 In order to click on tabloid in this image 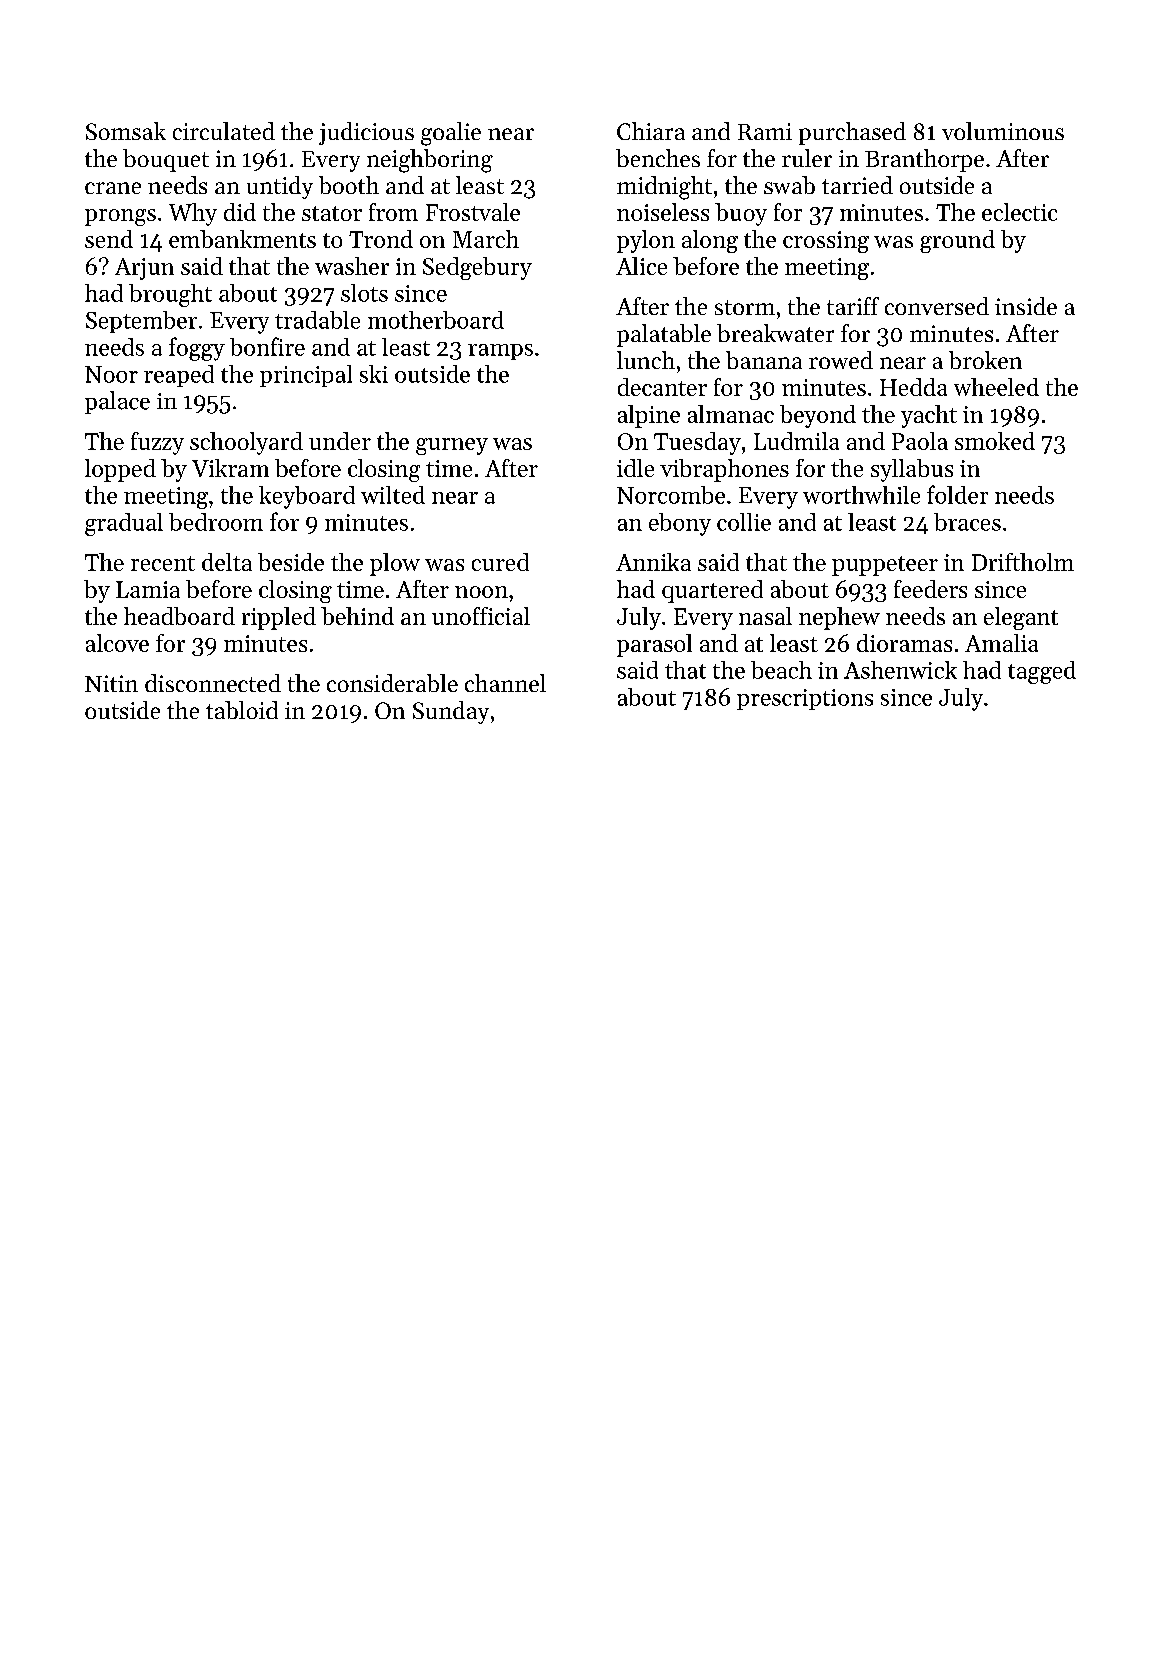, I will do `click(242, 710)`.
